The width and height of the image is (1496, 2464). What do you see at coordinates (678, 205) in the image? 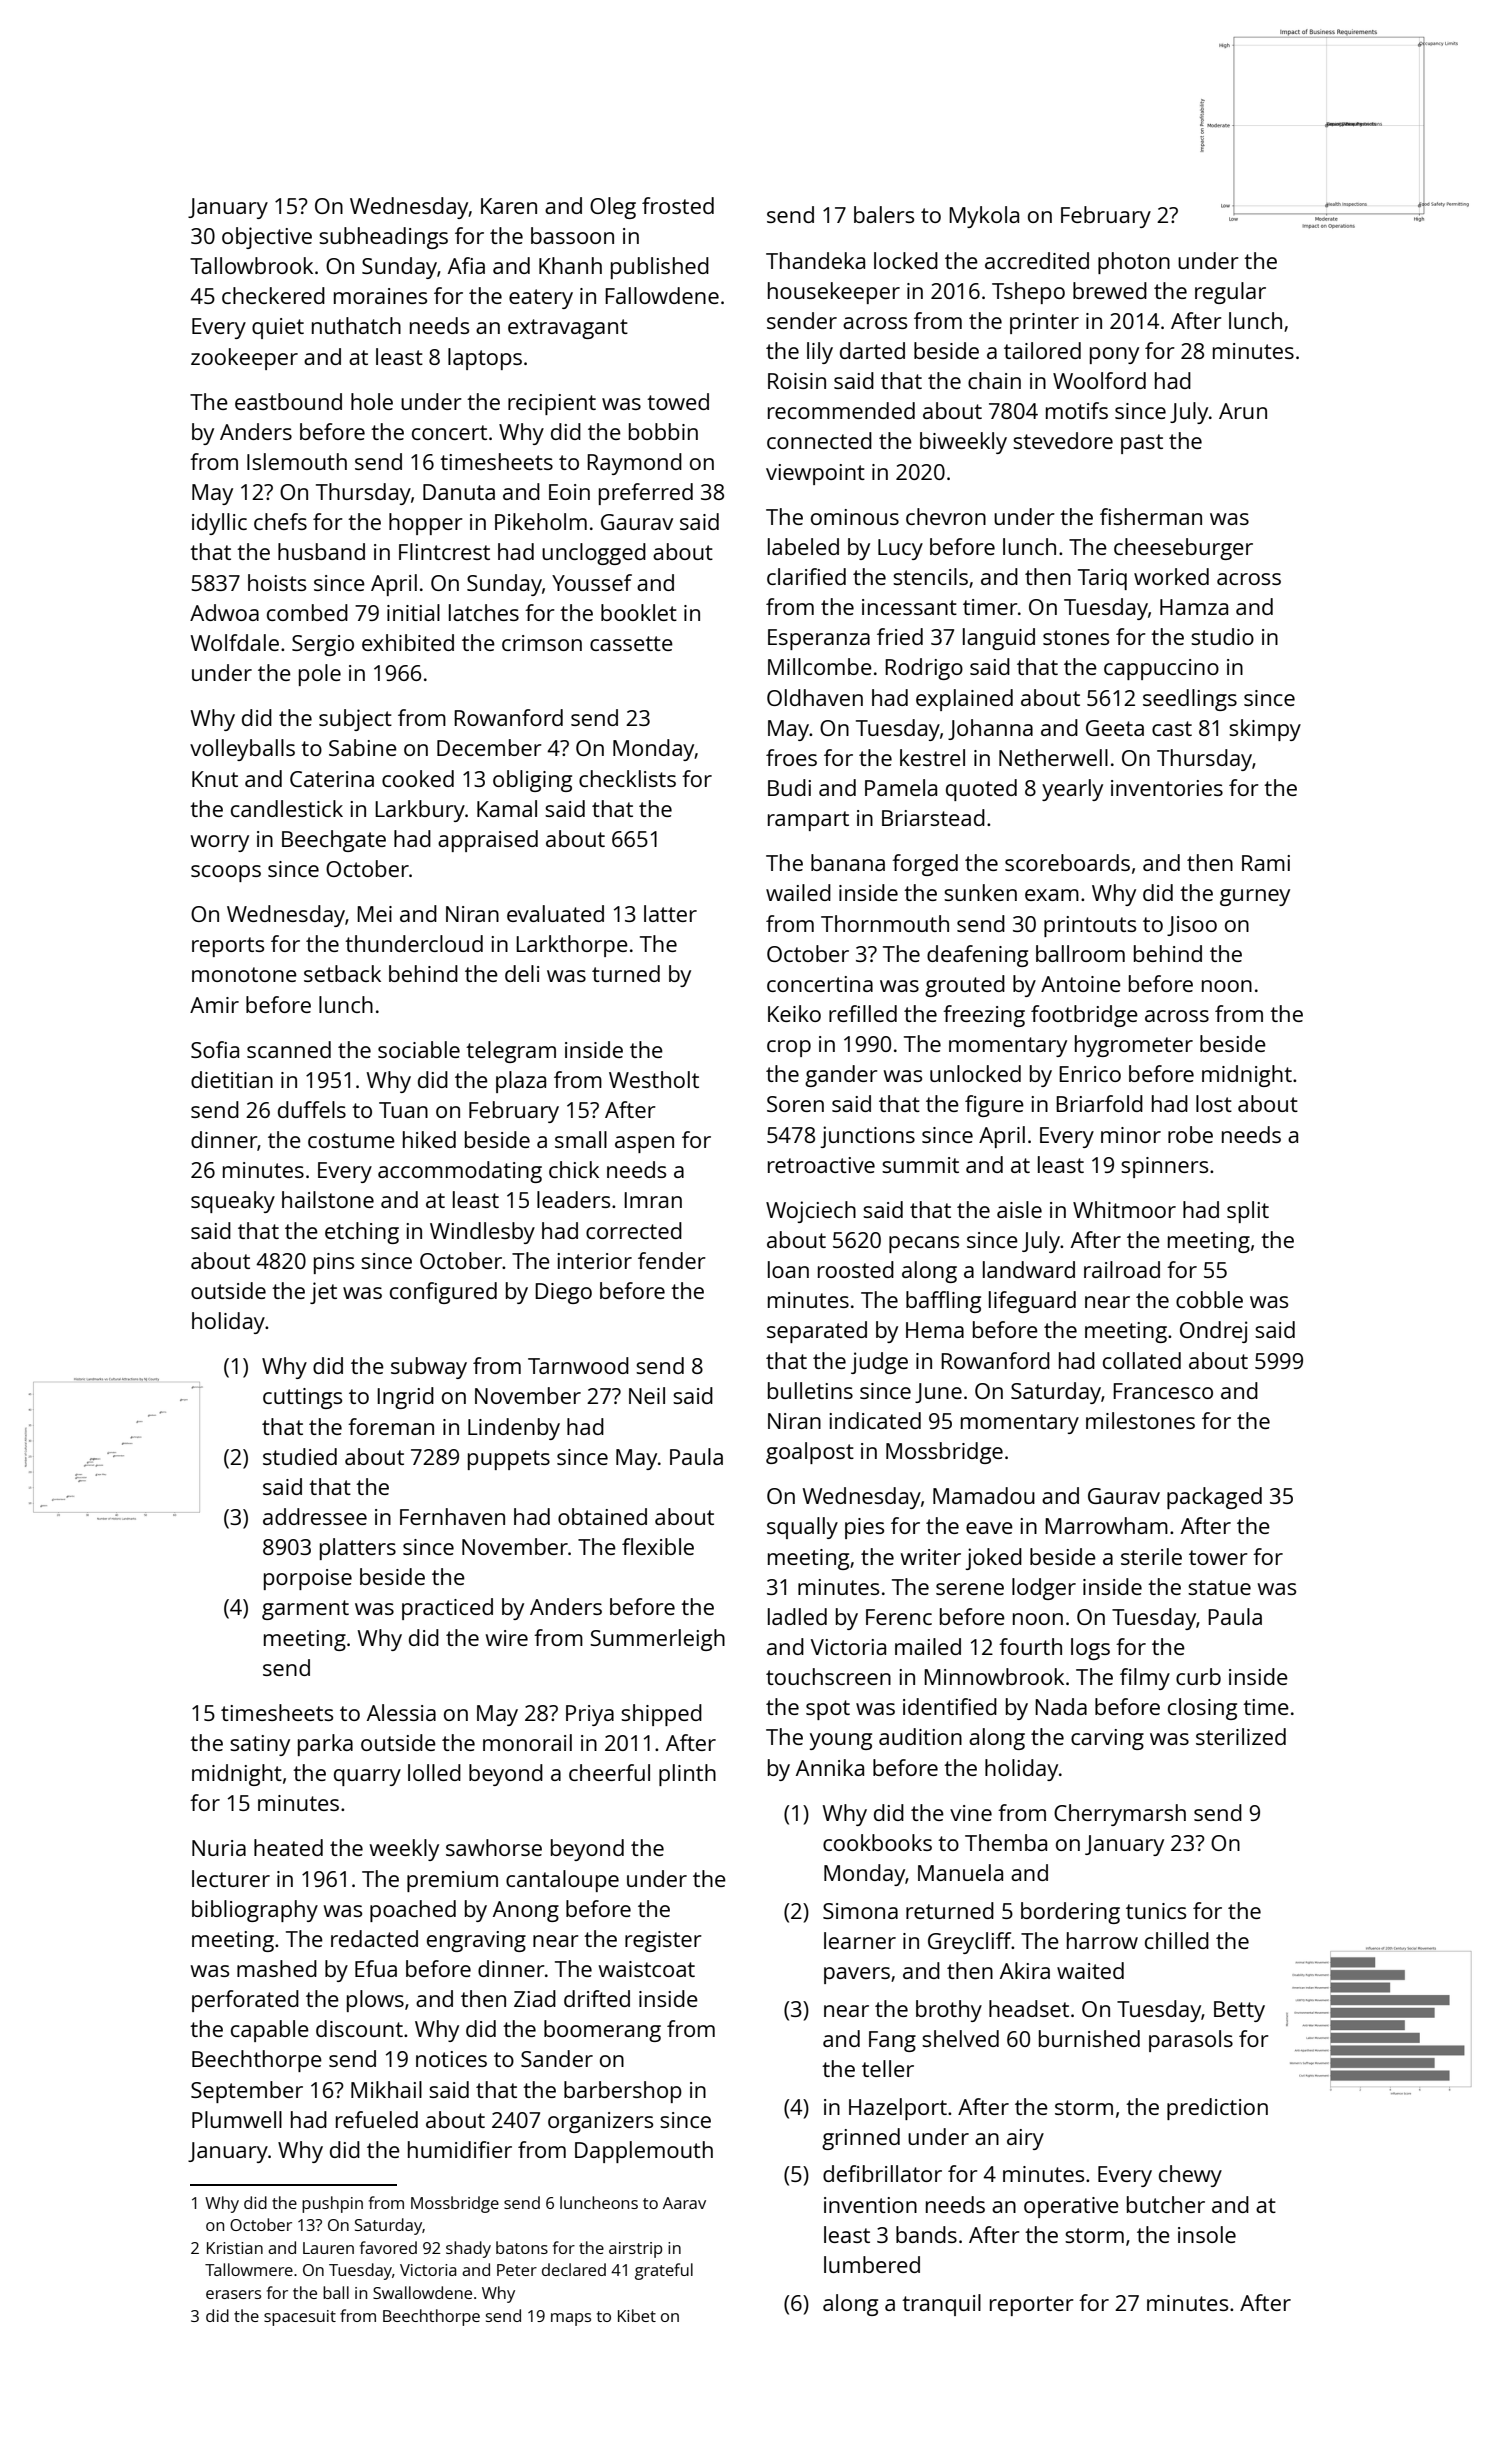
I see `frosted` at bounding box center [678, 205].
